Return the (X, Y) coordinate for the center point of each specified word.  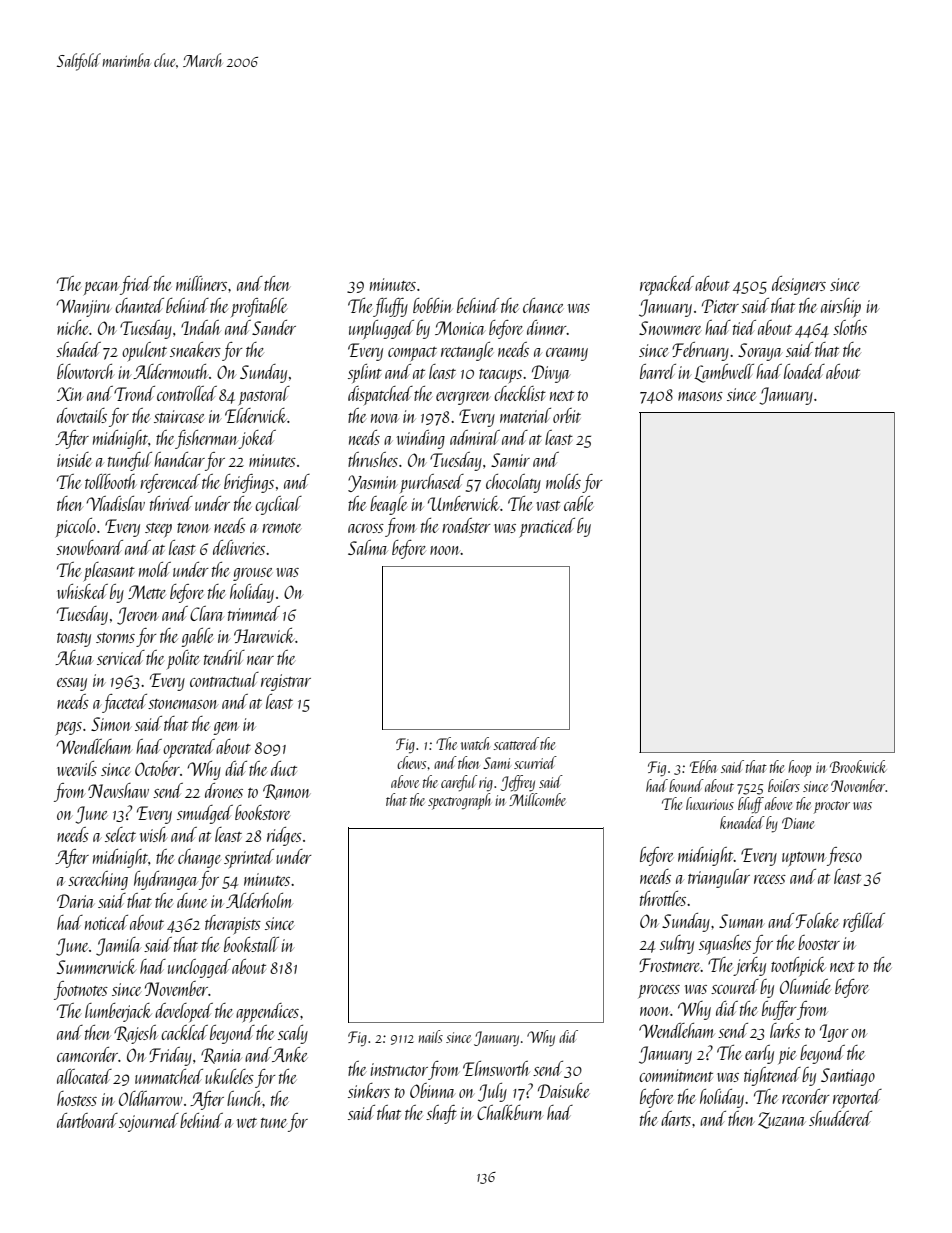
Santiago (848, 1077)
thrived (171, 503)
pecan (101, 289)
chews (411, 762)
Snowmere (670, 328)
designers (799, 285)
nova (385, 418)
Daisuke (563, 1090)
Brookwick (858, 766)
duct (284, 768)
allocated (84, 1076)
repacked (667, 285)
